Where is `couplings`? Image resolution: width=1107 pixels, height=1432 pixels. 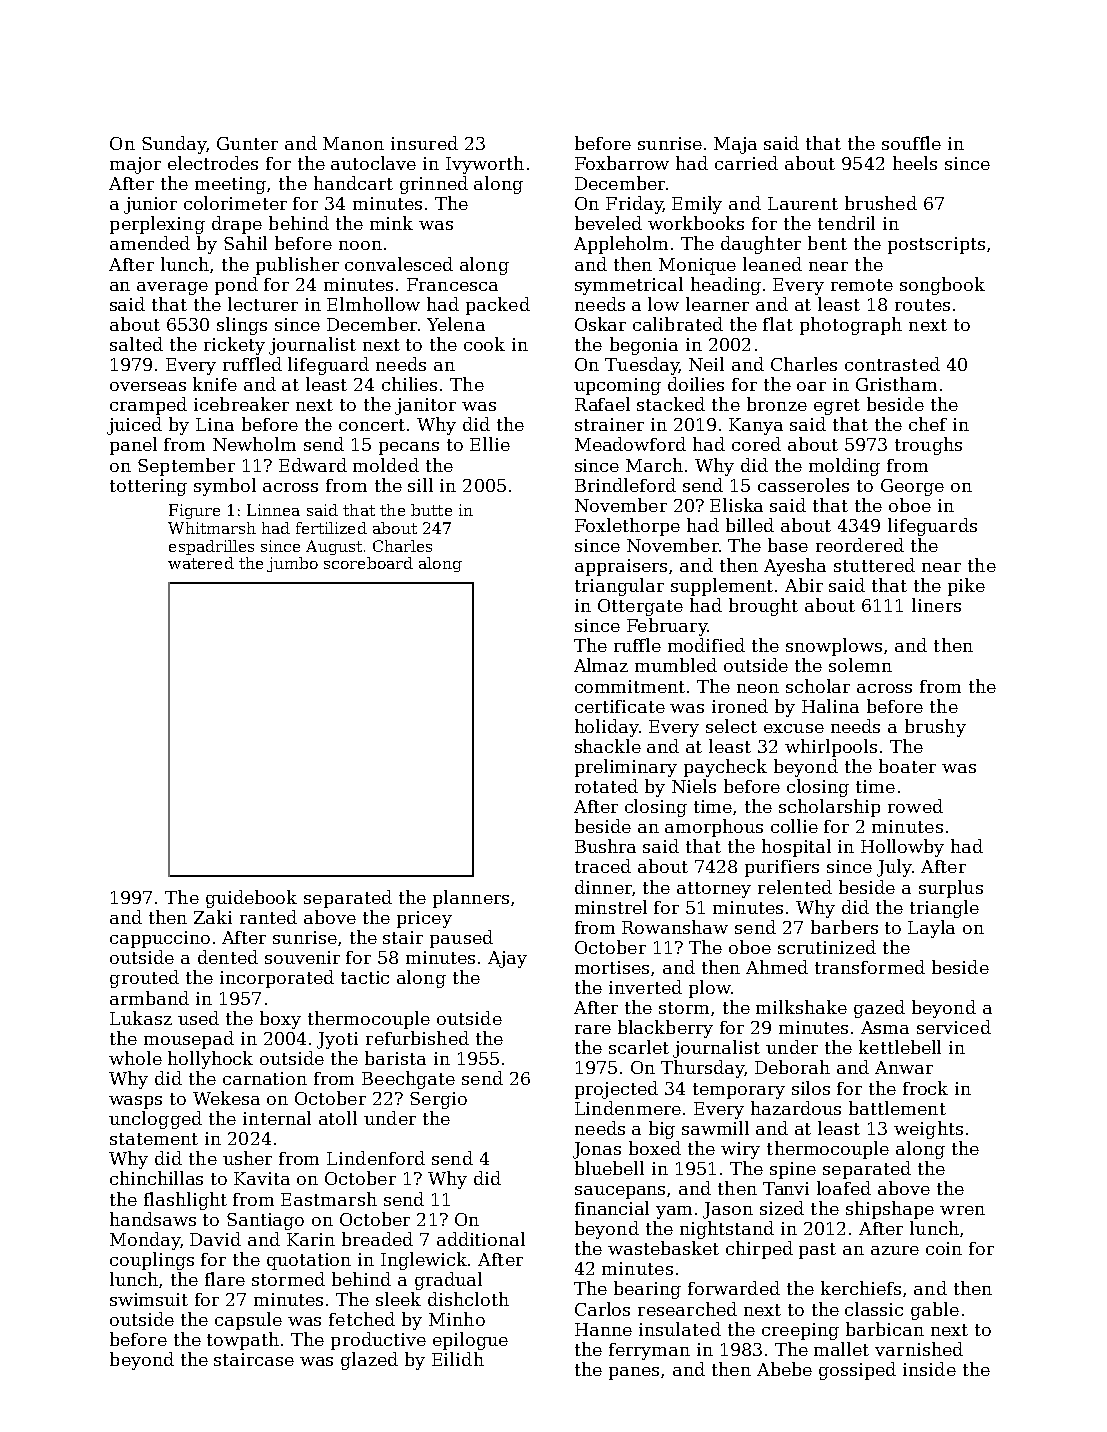
couplings is located at coordinates (152, 1261).
